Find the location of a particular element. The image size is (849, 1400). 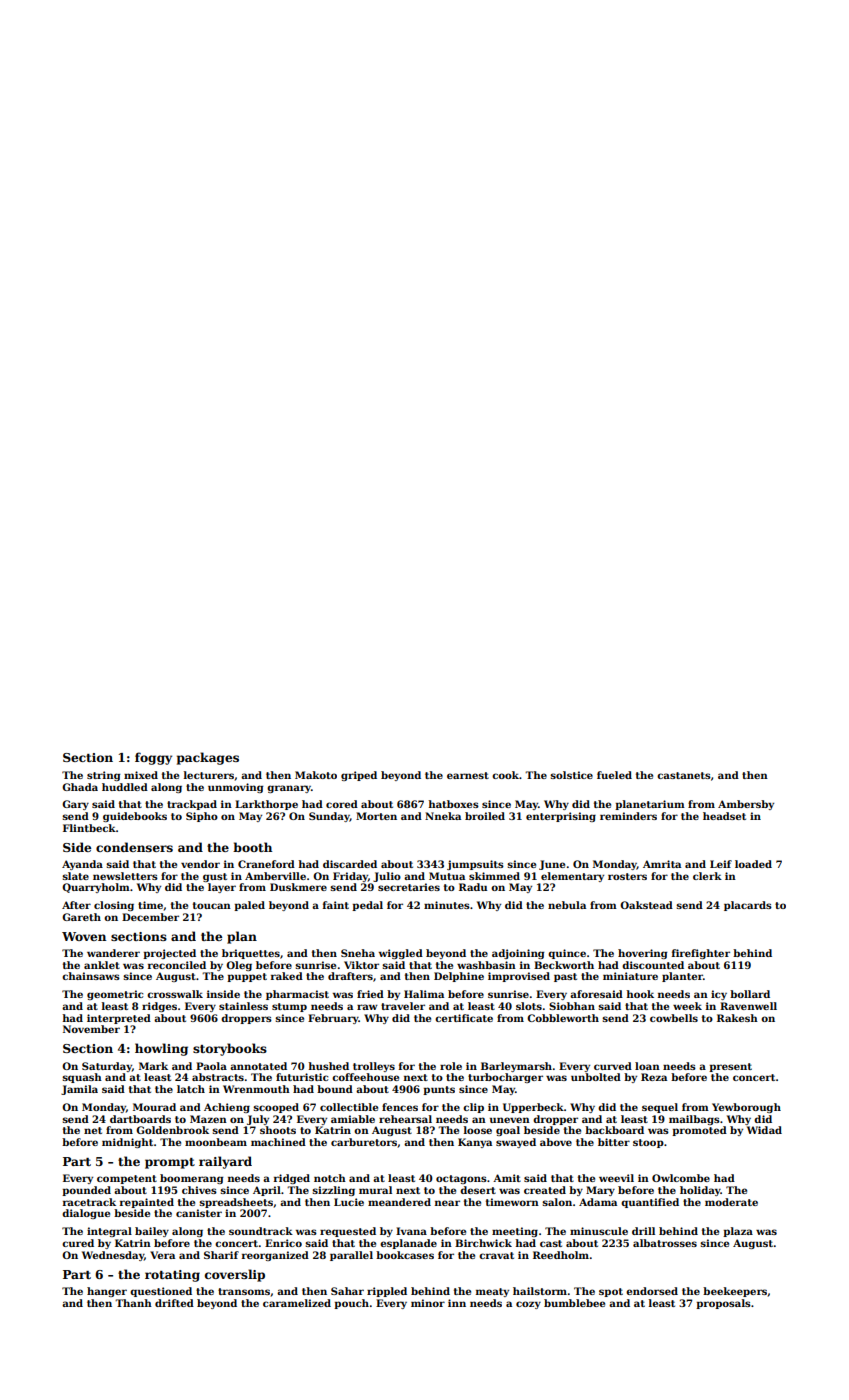

fueled is located at coordinates (614, 775).
